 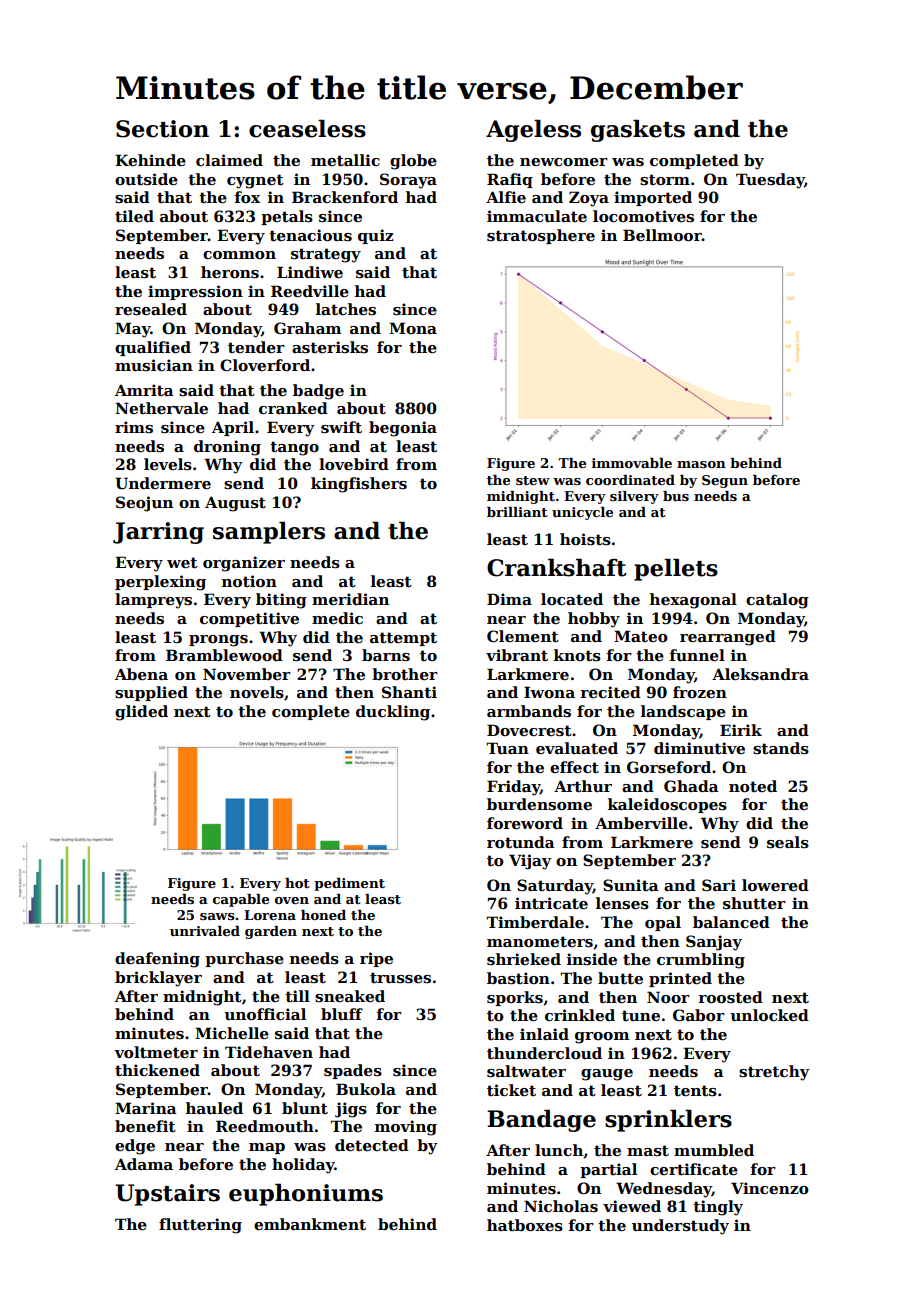 I want to click on stew, so click(x=533, y=480).
